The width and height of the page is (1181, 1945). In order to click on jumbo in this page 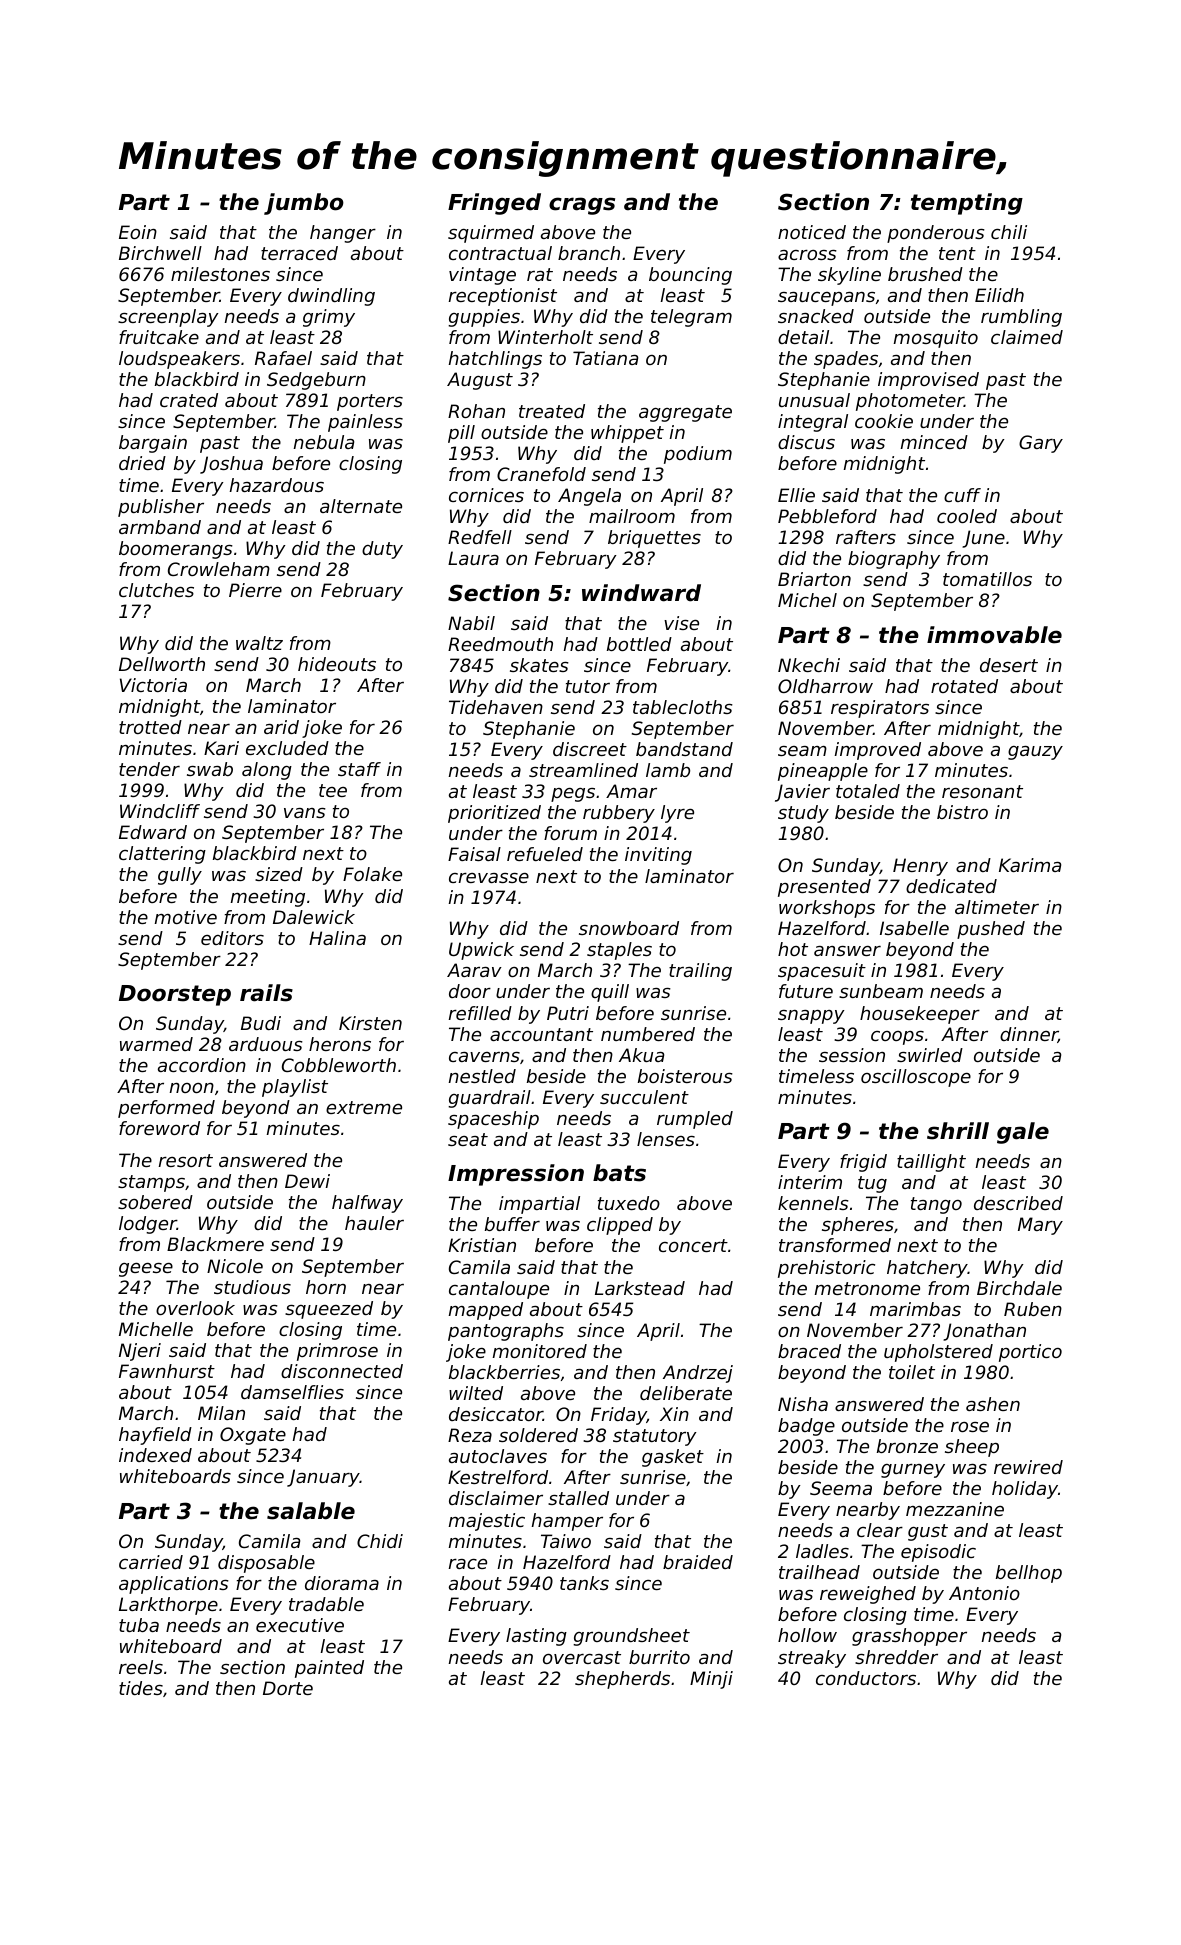, I will do `click(304, 204)`.
